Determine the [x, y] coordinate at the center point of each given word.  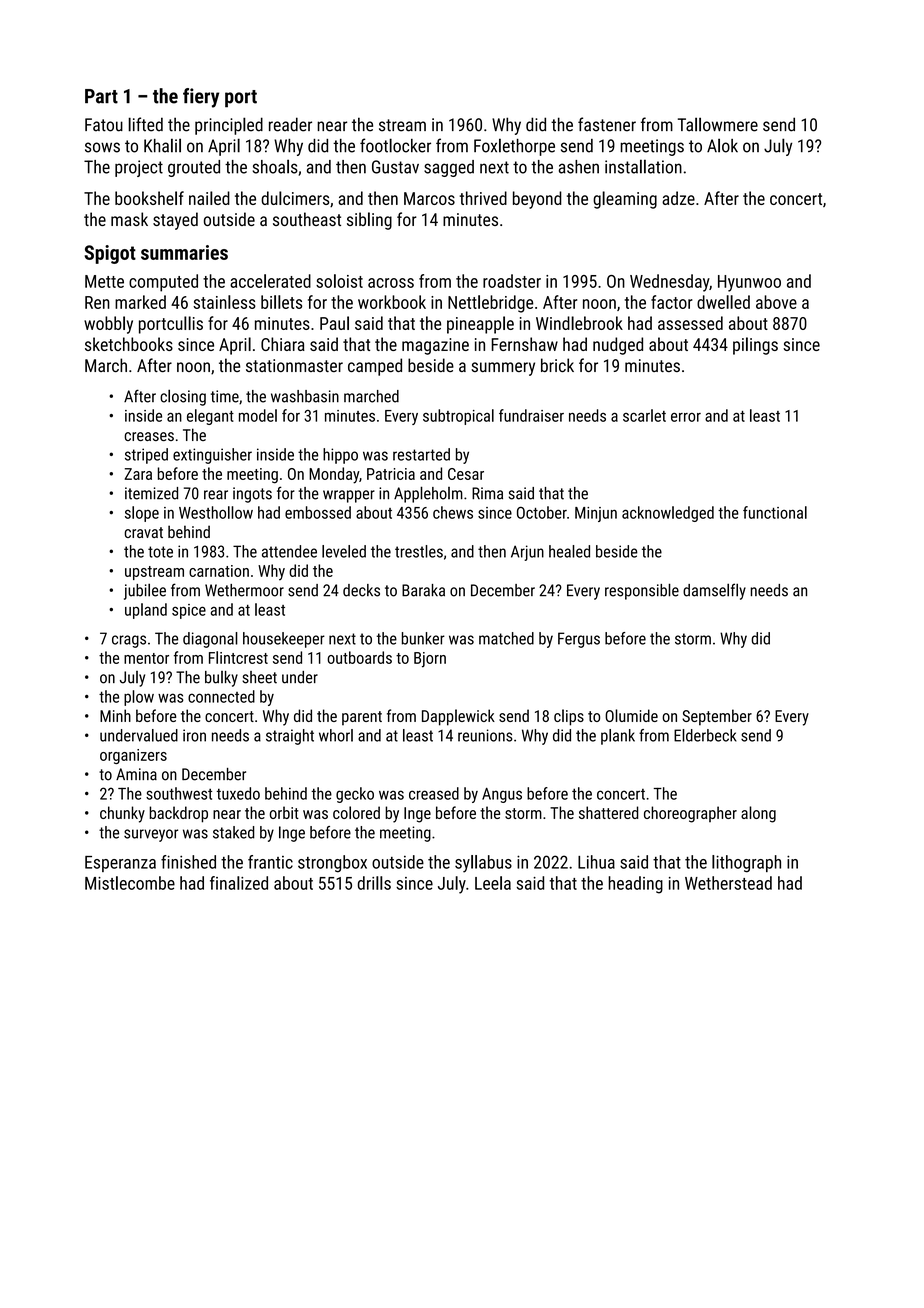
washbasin [305, 396]
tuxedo [238, 793]
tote [160, 552]
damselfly [714, 591]
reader [290, 124]
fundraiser [531, 415]
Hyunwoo [749, 283]
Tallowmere [718, 124]
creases [149, 436]
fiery [201, 98]
